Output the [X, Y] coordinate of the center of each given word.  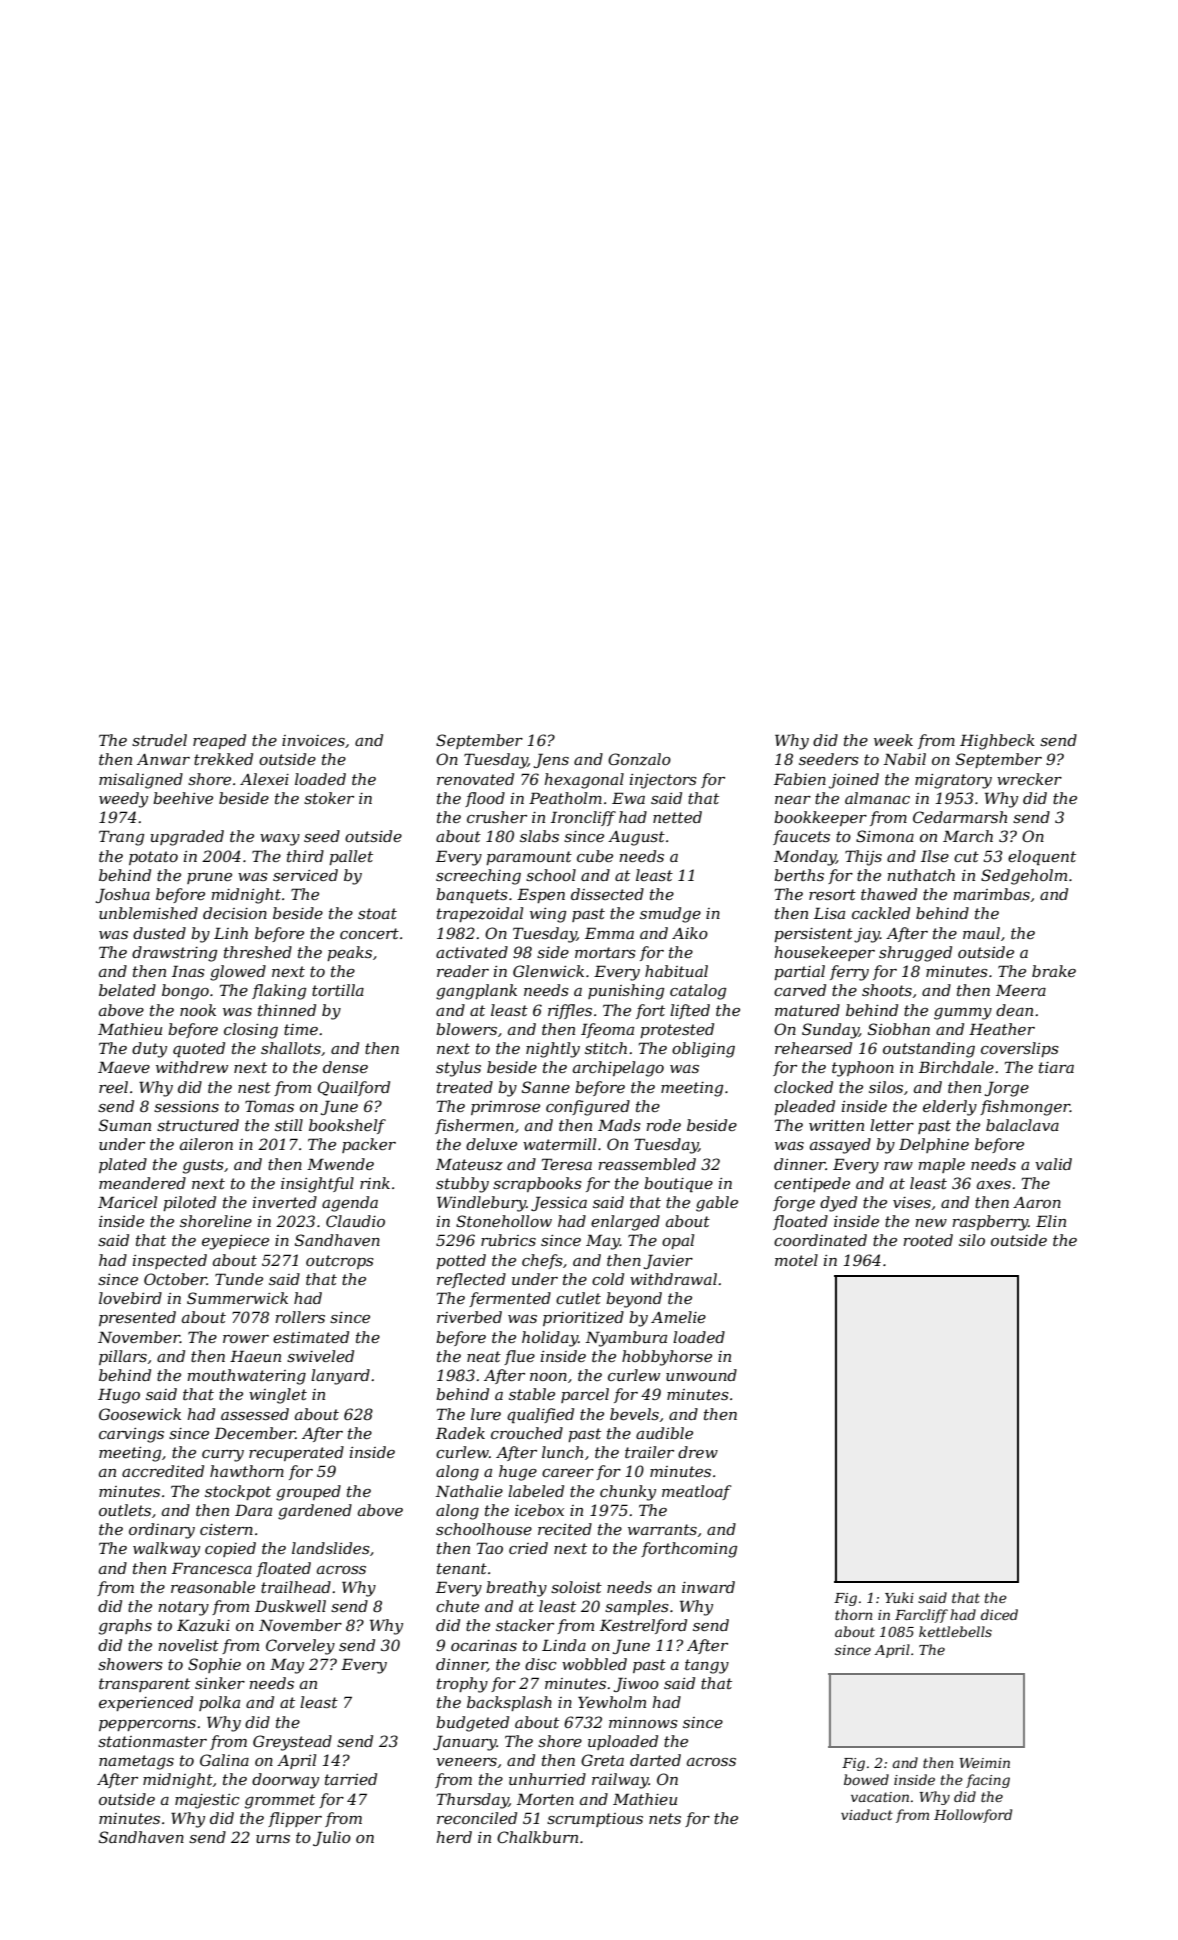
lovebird [130, 1298]
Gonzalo [639, 759]
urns [273, 1839]
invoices [313, 740]
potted [461, 1261]
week [893, 740]
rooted [928, 1240]
